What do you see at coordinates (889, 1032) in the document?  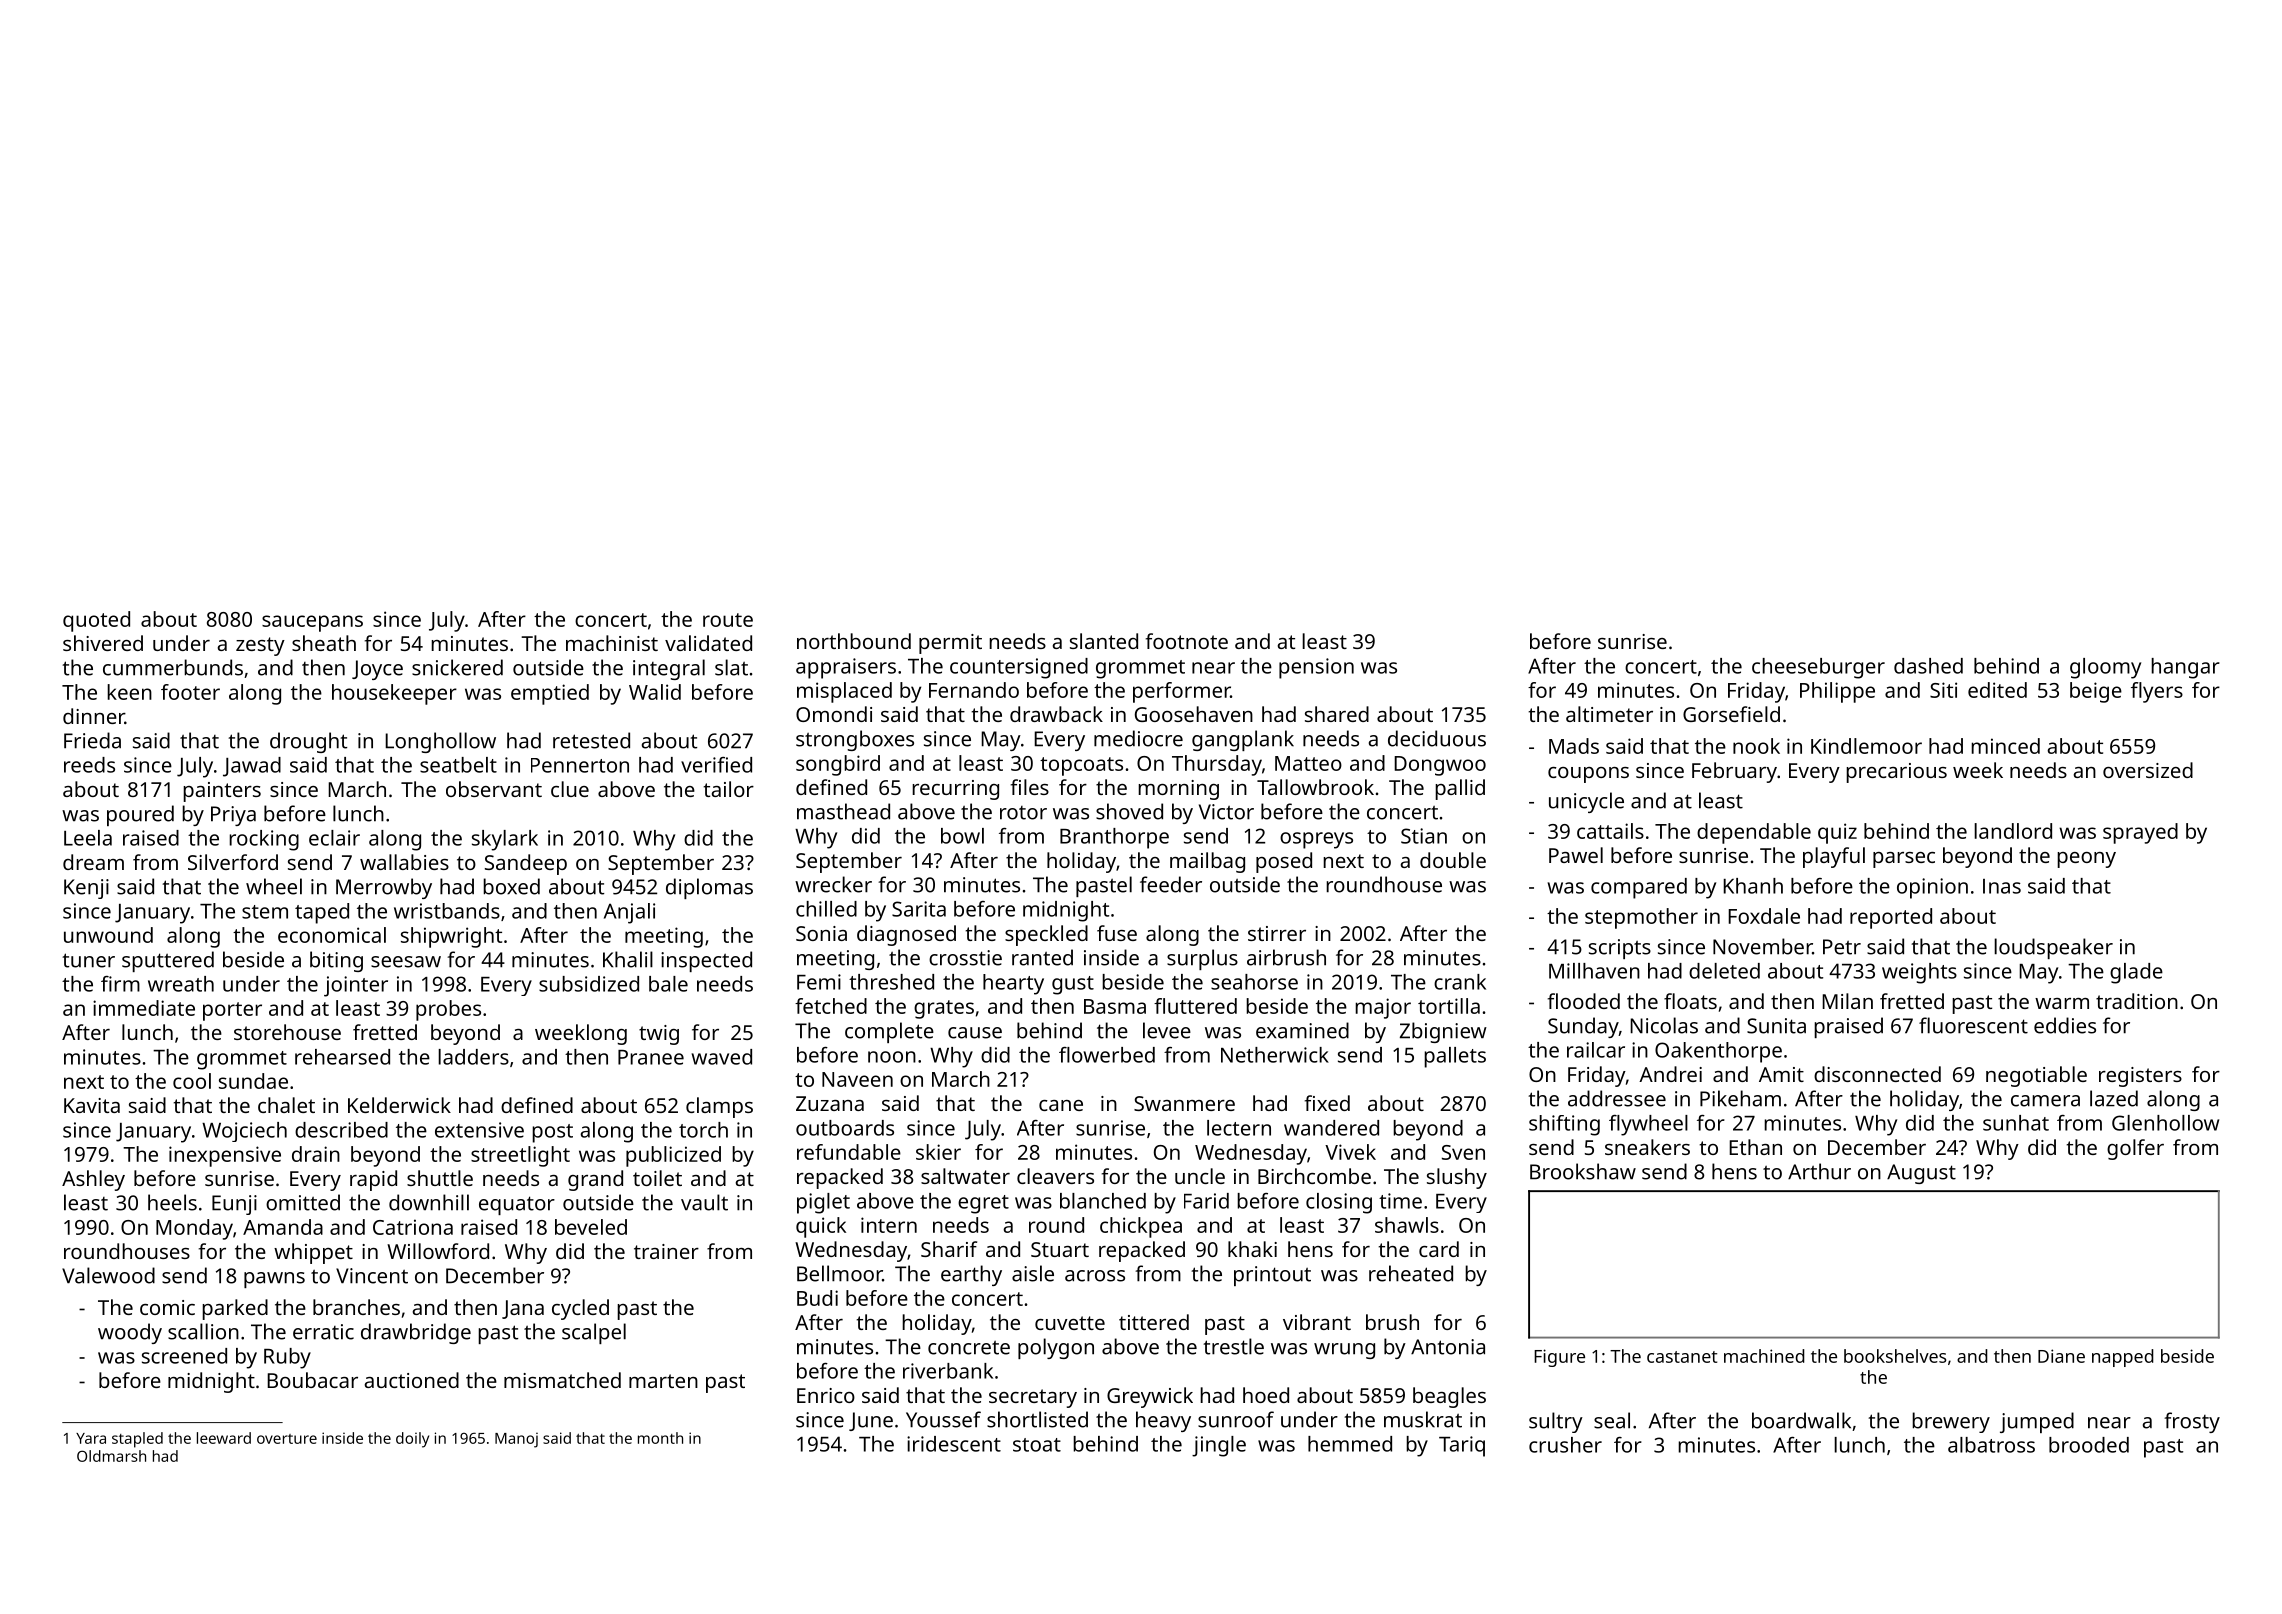 I see `complete` at bounding box center [889, 1032].
